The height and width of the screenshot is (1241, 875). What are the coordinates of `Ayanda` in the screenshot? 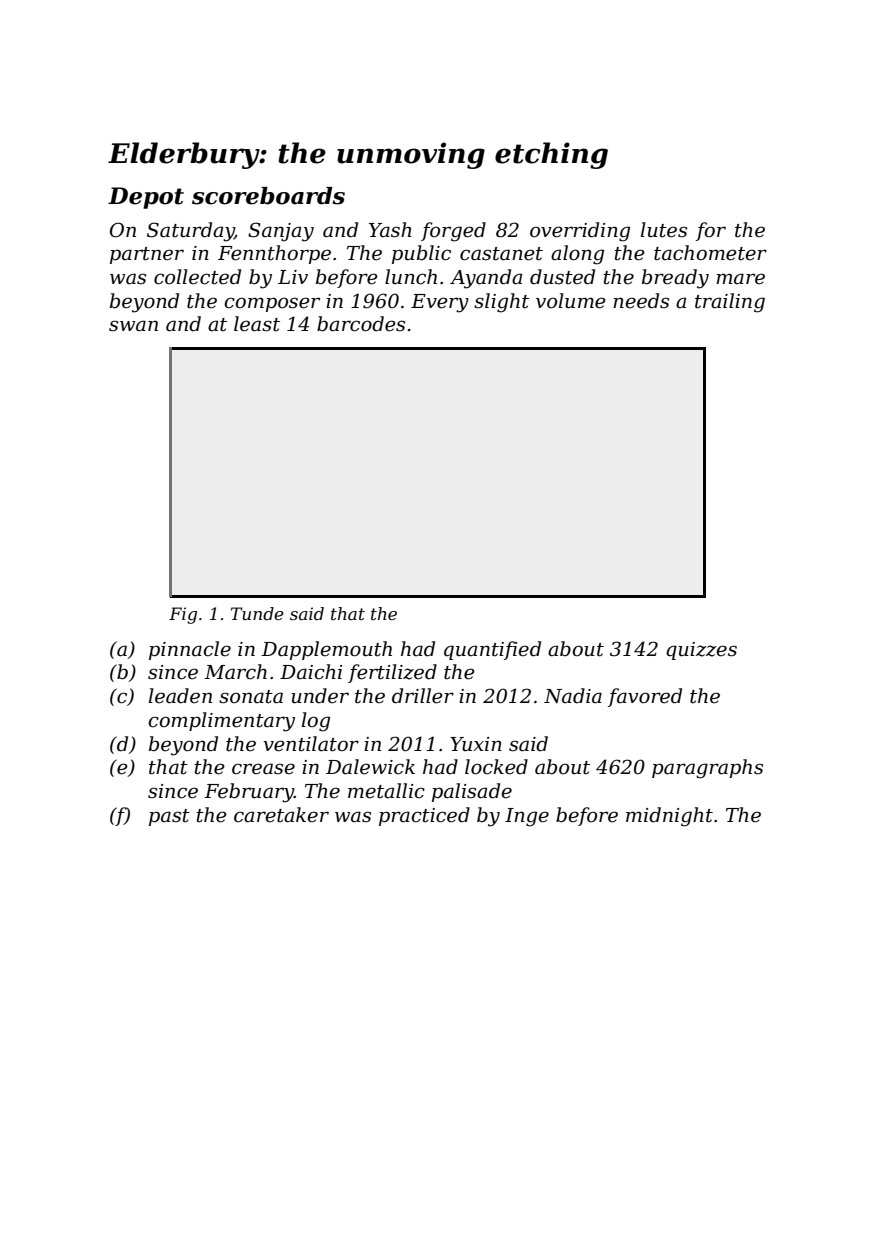 It's located at (486, 279).
